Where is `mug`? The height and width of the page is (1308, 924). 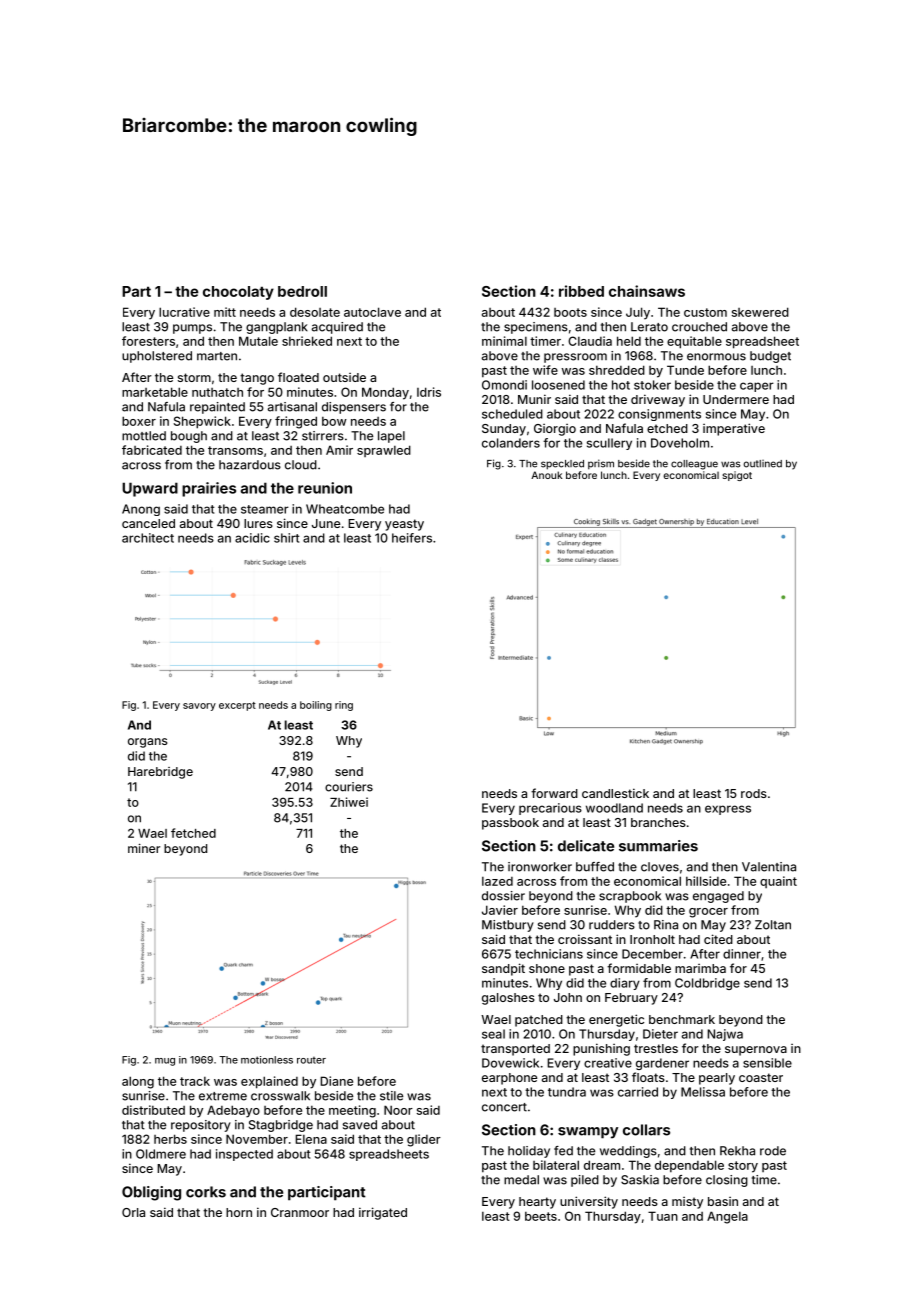 mug is located at coordinates (165, 1062).
